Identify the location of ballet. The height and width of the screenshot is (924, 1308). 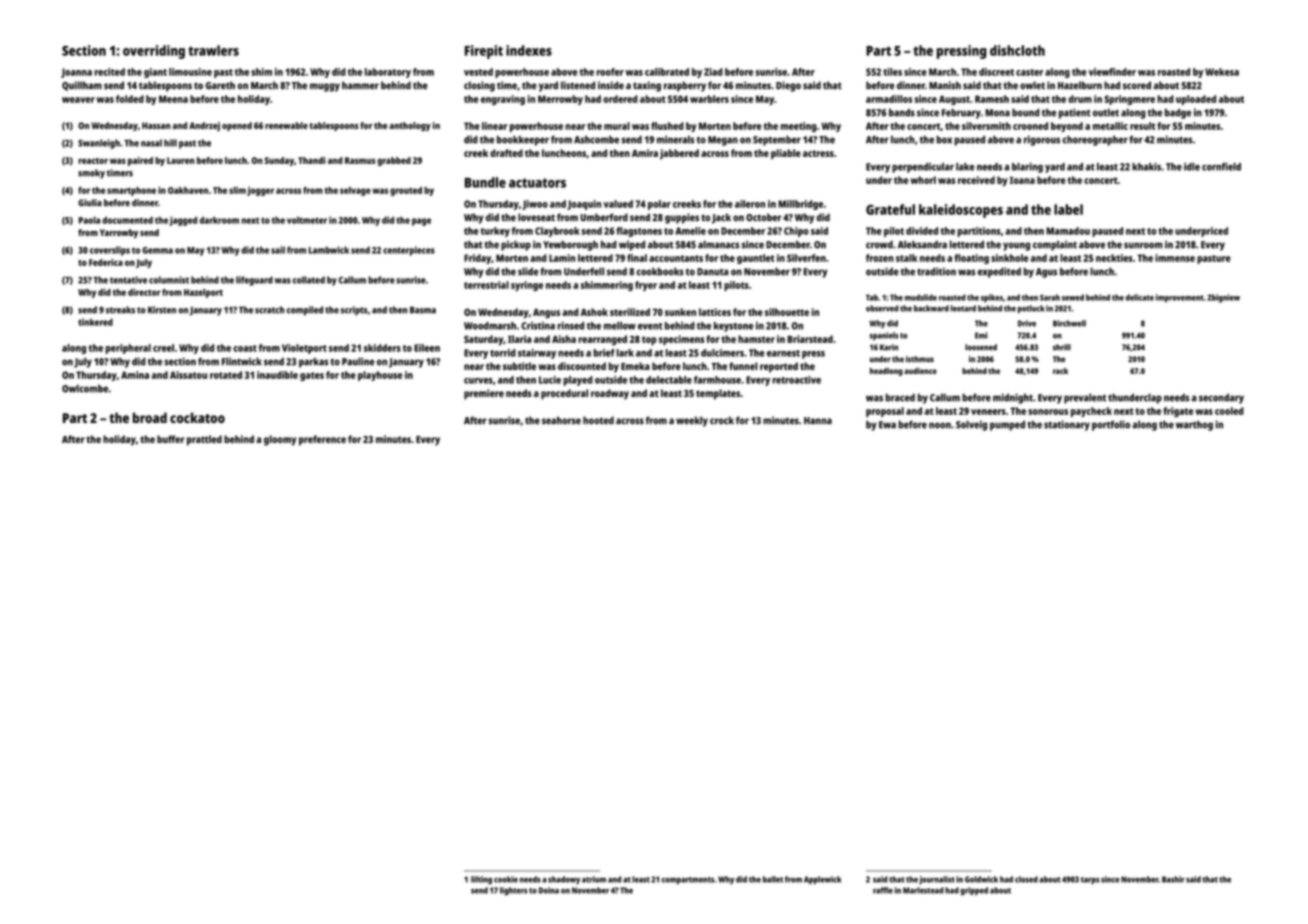
(773, 879).
